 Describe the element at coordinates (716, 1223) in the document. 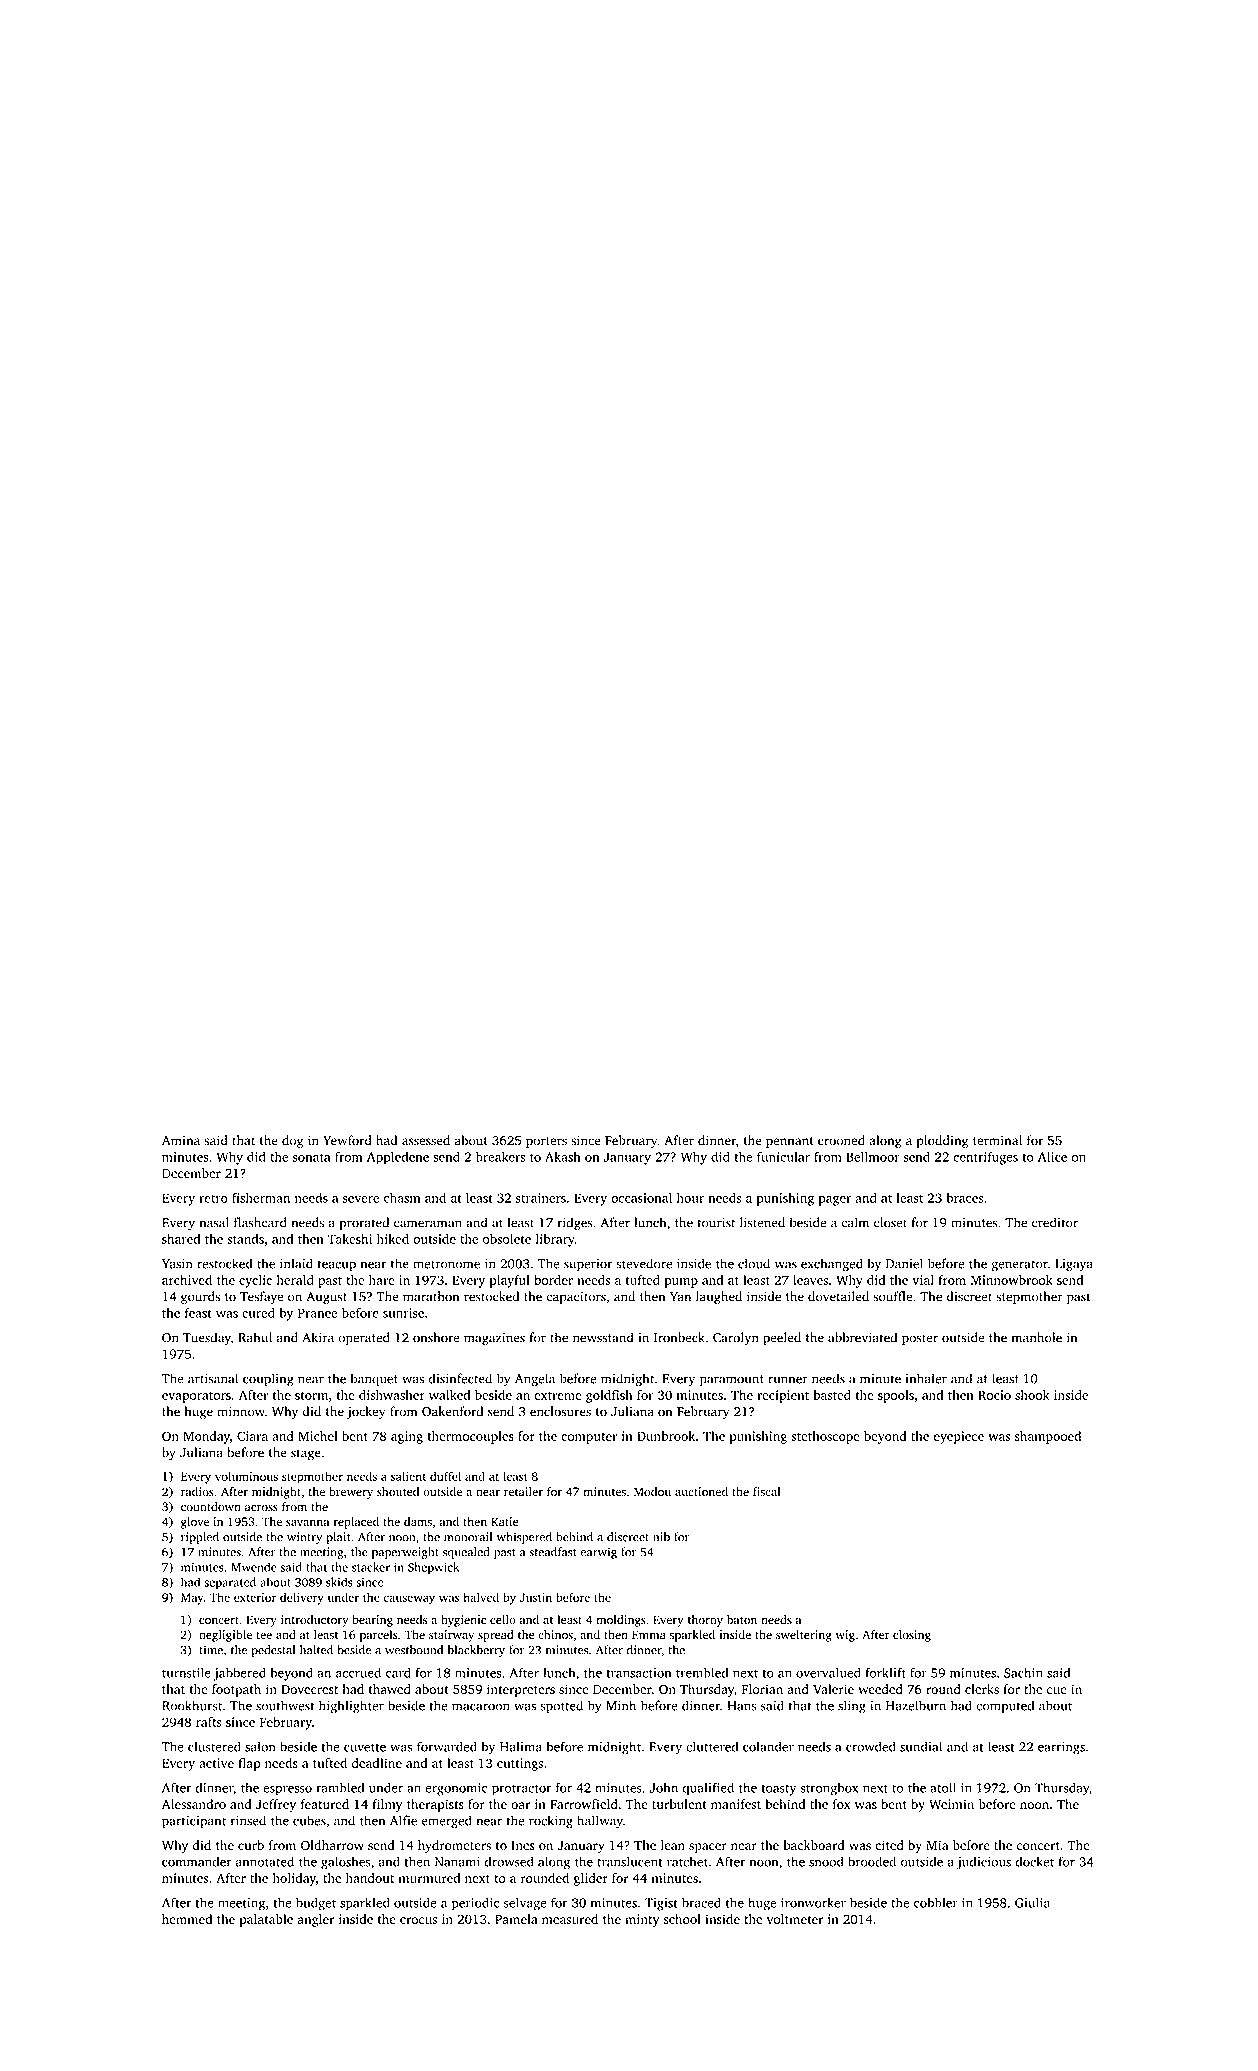

I see `tourist` at that location.
